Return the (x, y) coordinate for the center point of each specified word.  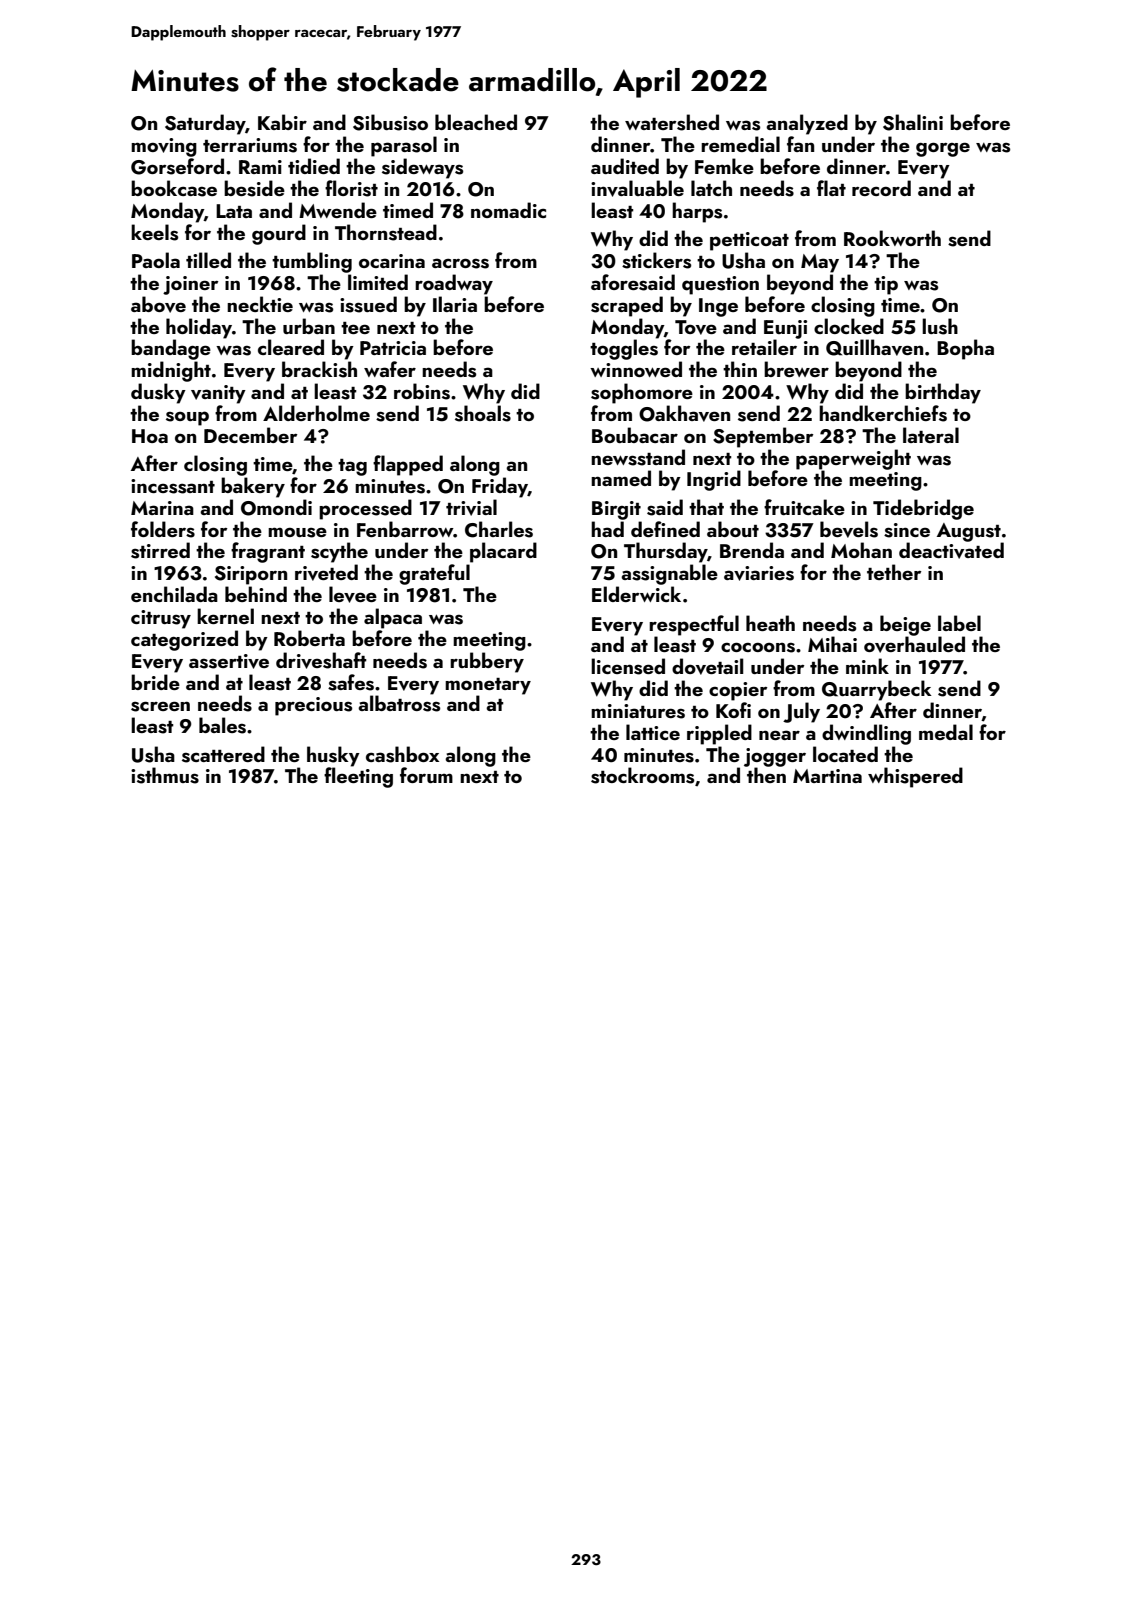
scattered (223, 754)
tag (352, 467)
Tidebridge (923, 509)
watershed (672, 122)
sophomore (642, 393)
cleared (291, 347)
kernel (225, 616)
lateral (931, 435)
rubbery (487, 662)
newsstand (638, 457)
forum (426, 775)
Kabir (282, 122)
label (959, 623)
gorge (943, 149)
